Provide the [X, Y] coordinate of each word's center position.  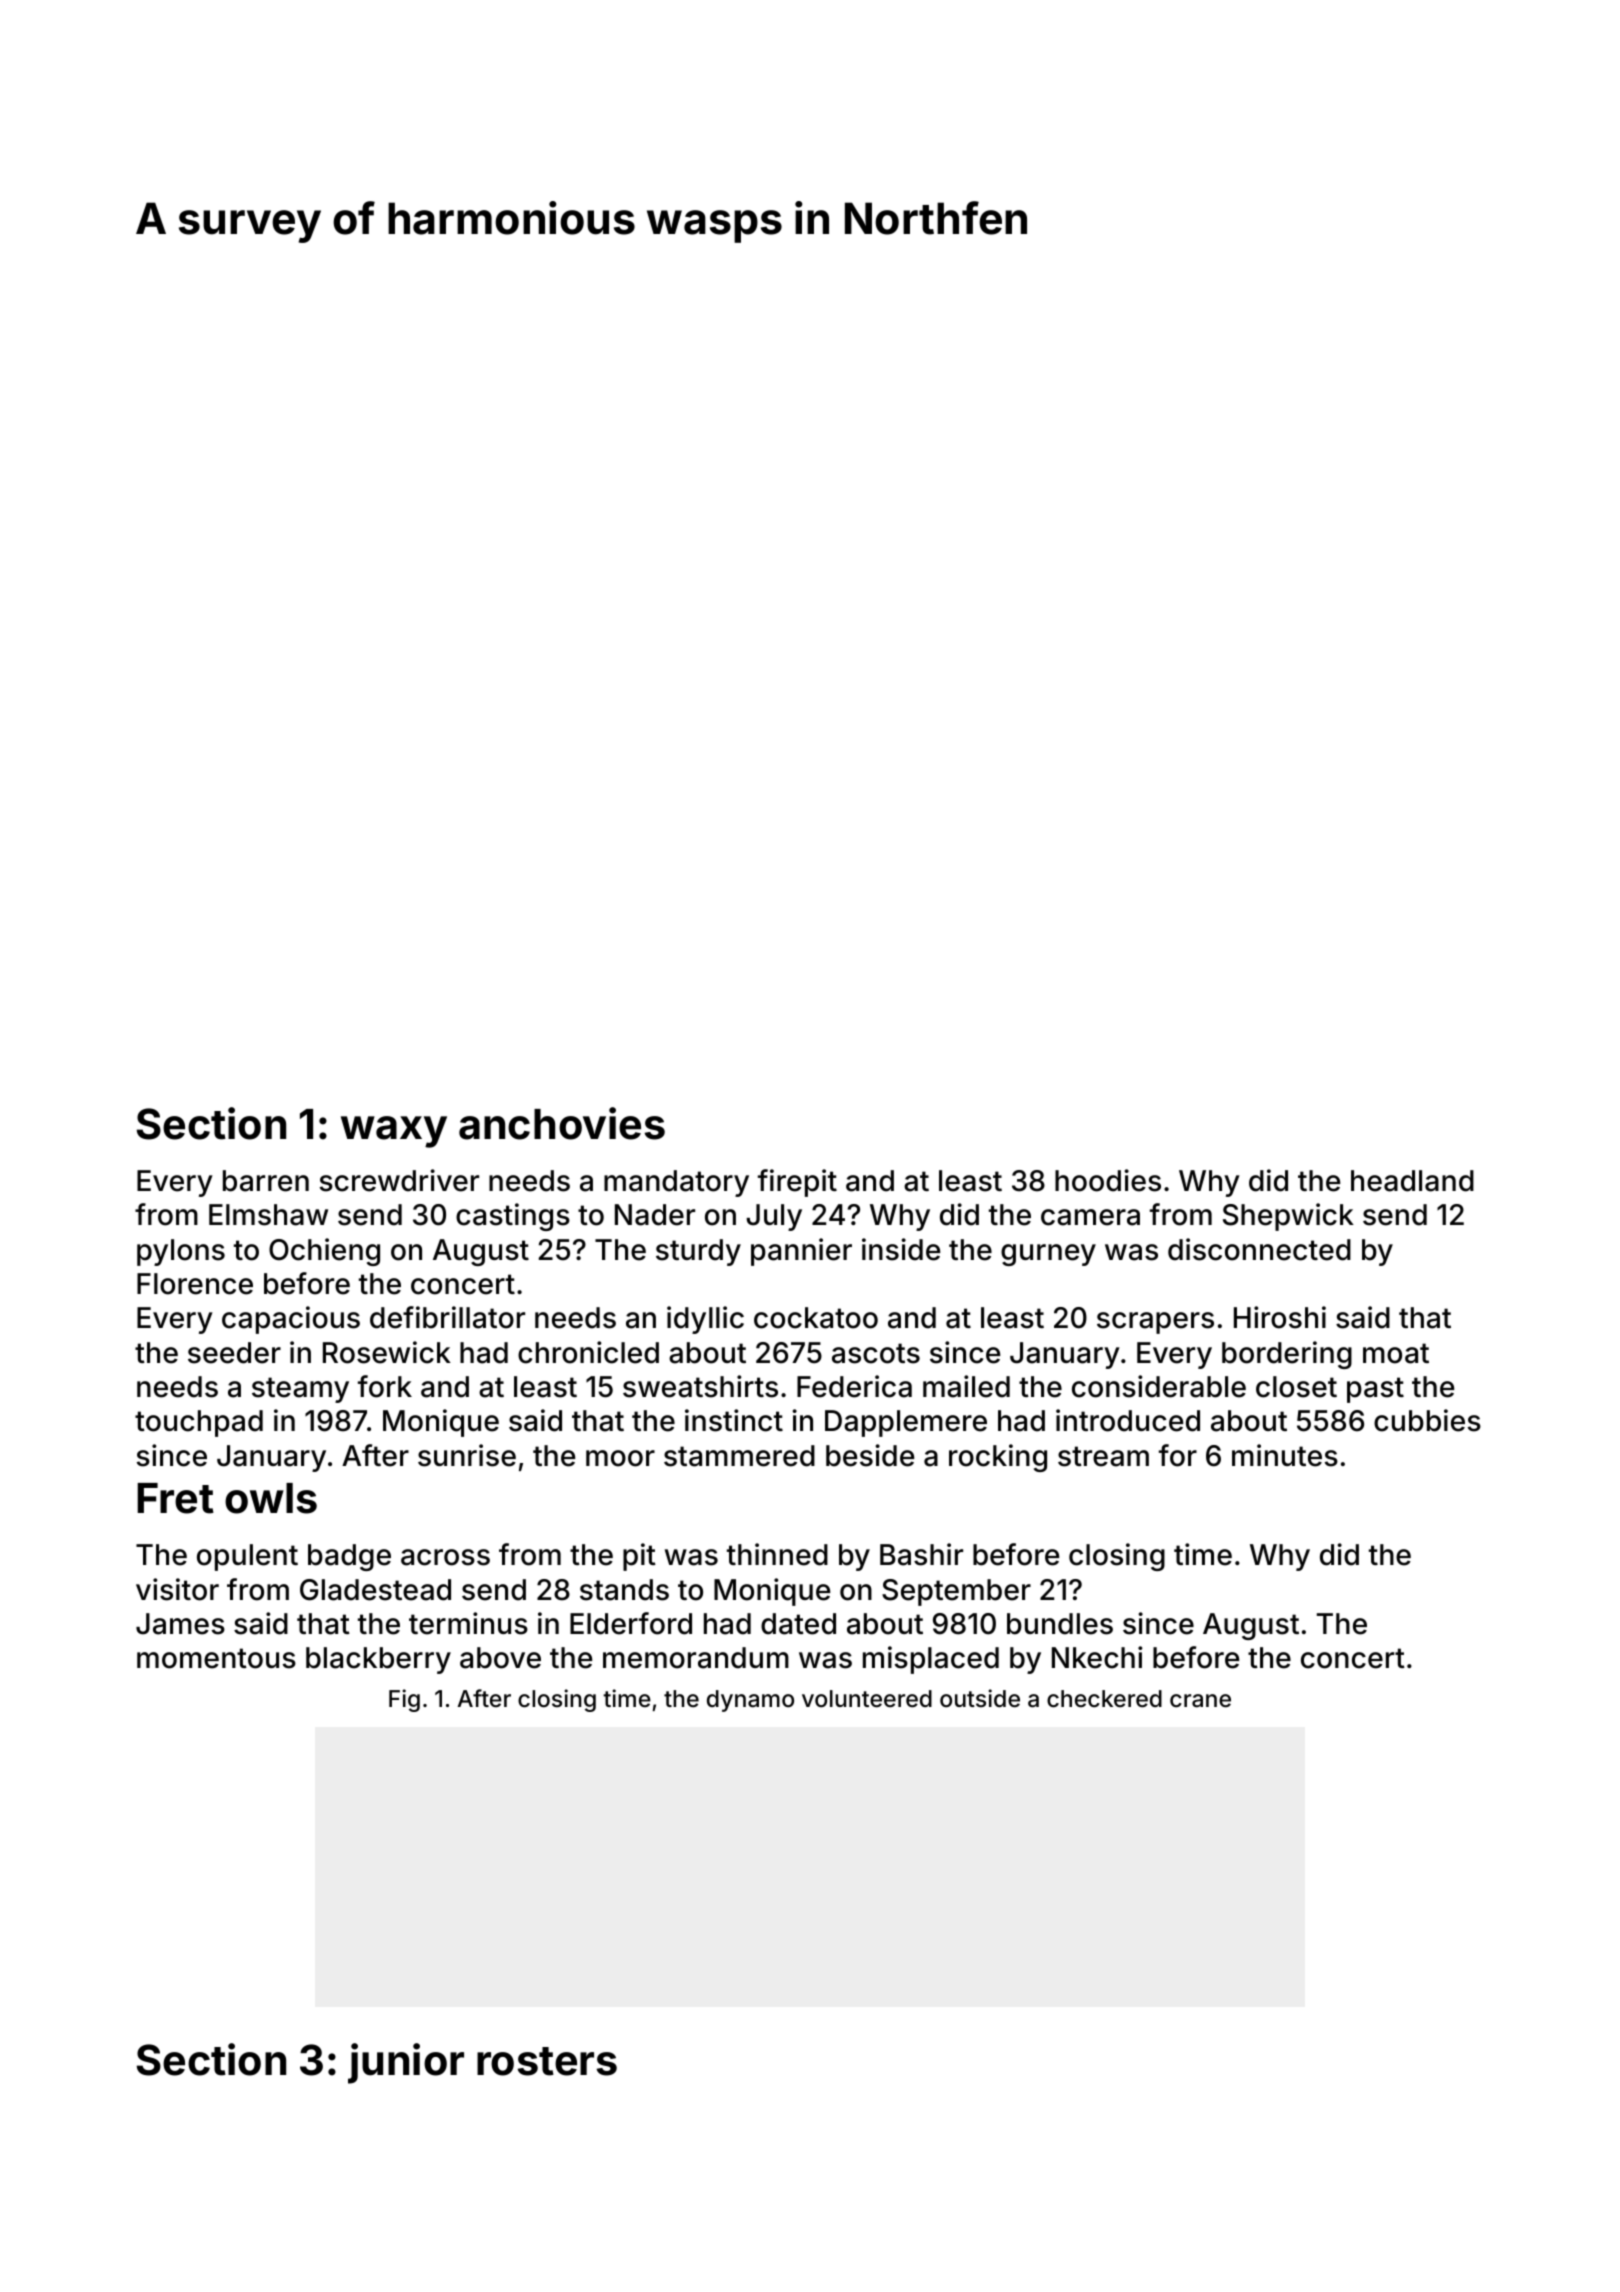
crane [1200, 1701]
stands [624, 1590]
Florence [195, 1284]
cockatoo [816, 1318]
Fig [404, 1700]
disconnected [1259, 1249]
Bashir [921, 1554]
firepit [797, 1183]
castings [513, 1217]
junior [406, 2063]
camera [1090, 1217]
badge [349, 1557]
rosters [547, 2061]
